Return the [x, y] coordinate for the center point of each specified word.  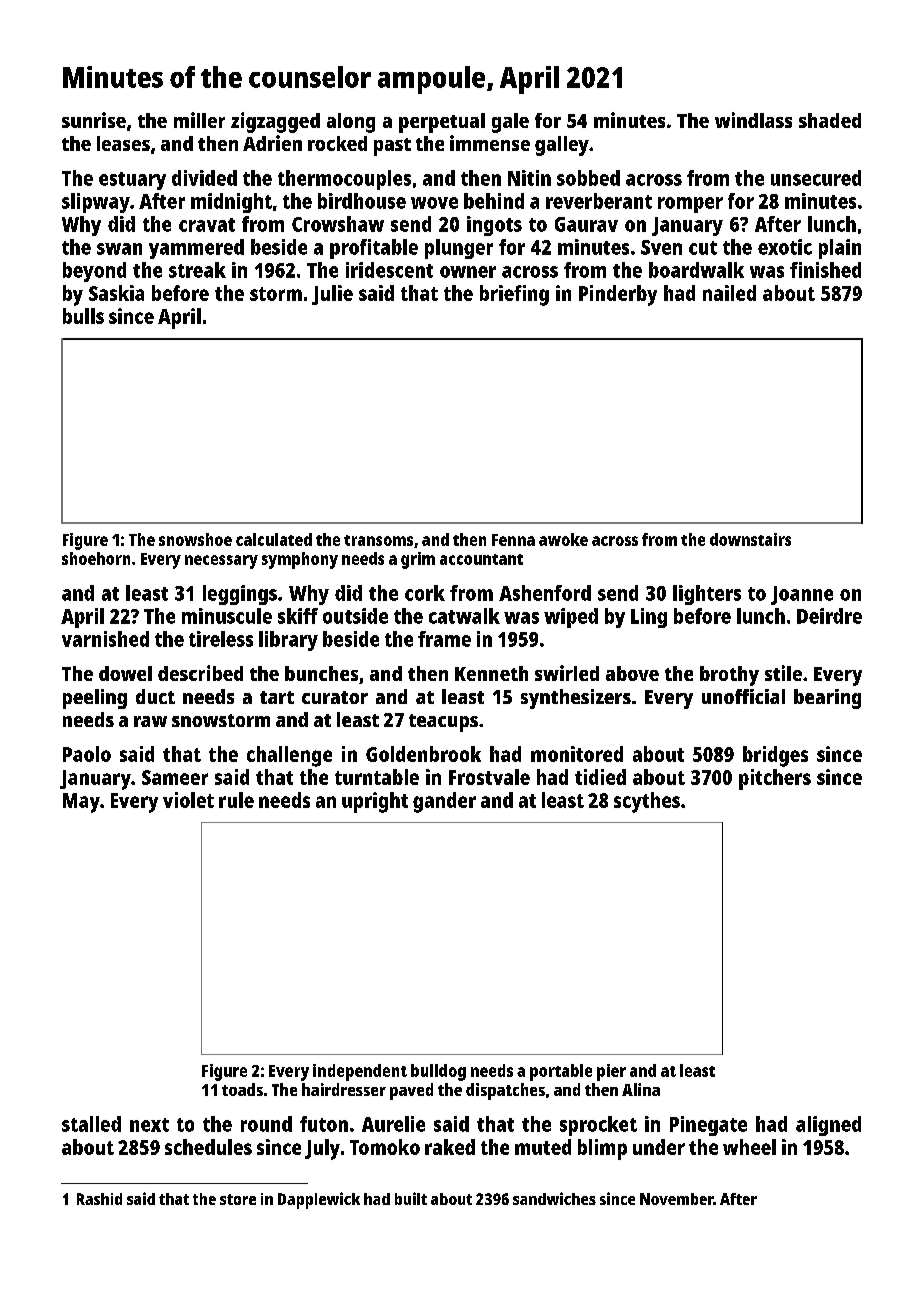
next [149, 1125]
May [81, 803]
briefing [514, 295]
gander [444, 802]
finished [825, 270]
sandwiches [554, 1198]
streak [197, 270]
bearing [827, 699]
